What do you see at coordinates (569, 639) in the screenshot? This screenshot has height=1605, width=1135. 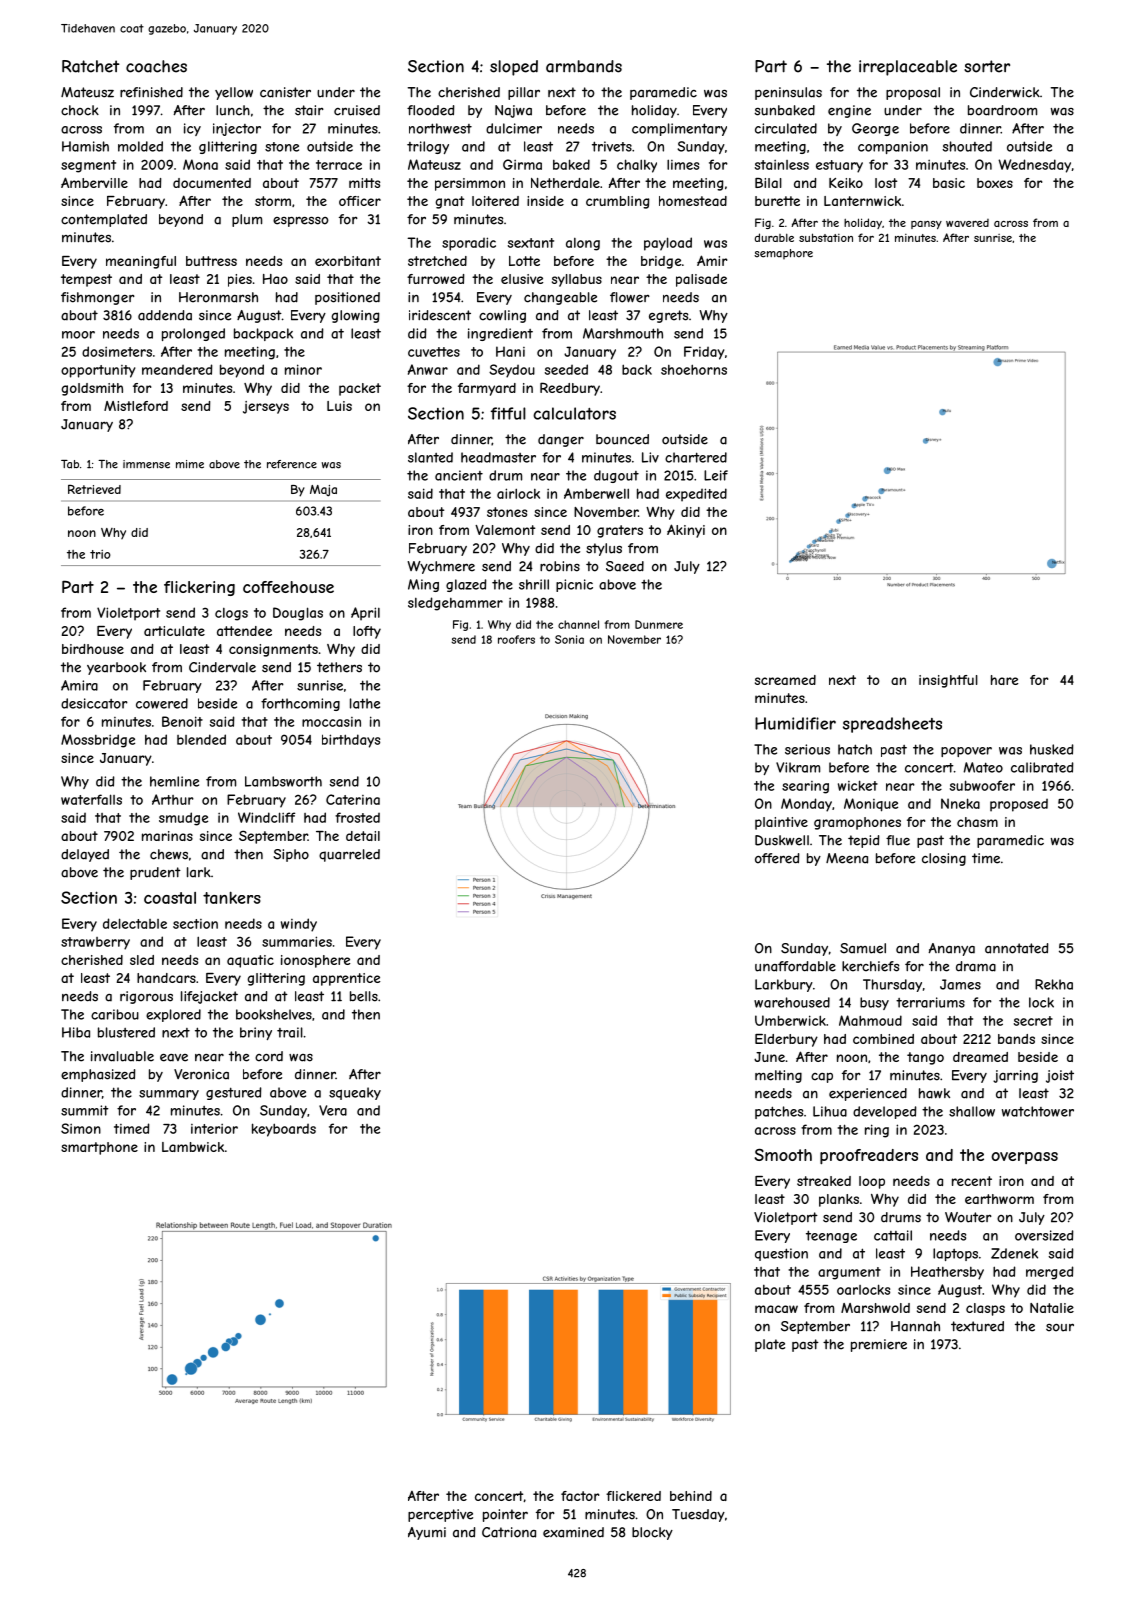 I see `Sonia` at bounding box center [569, 639].
